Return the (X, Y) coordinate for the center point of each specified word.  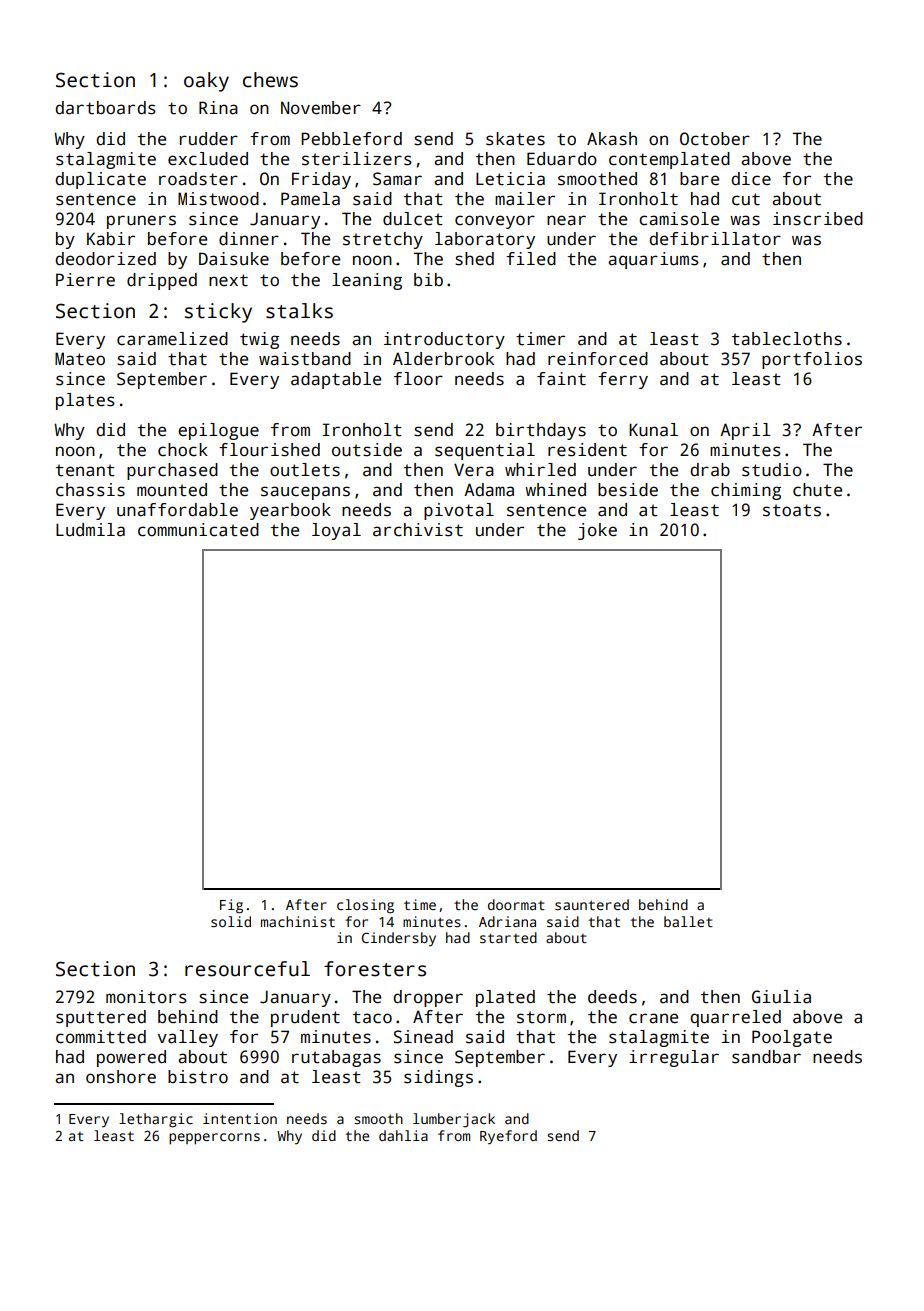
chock (183, 450)
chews (270, 80)
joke (597, 531)
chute (817, 490)
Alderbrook (443, 359)
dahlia (403, 1135)
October (715, 139)
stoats (792, 510)
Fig (231, 906)
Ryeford (508, 1137)
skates (515, 139)
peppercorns (214, 1139)
